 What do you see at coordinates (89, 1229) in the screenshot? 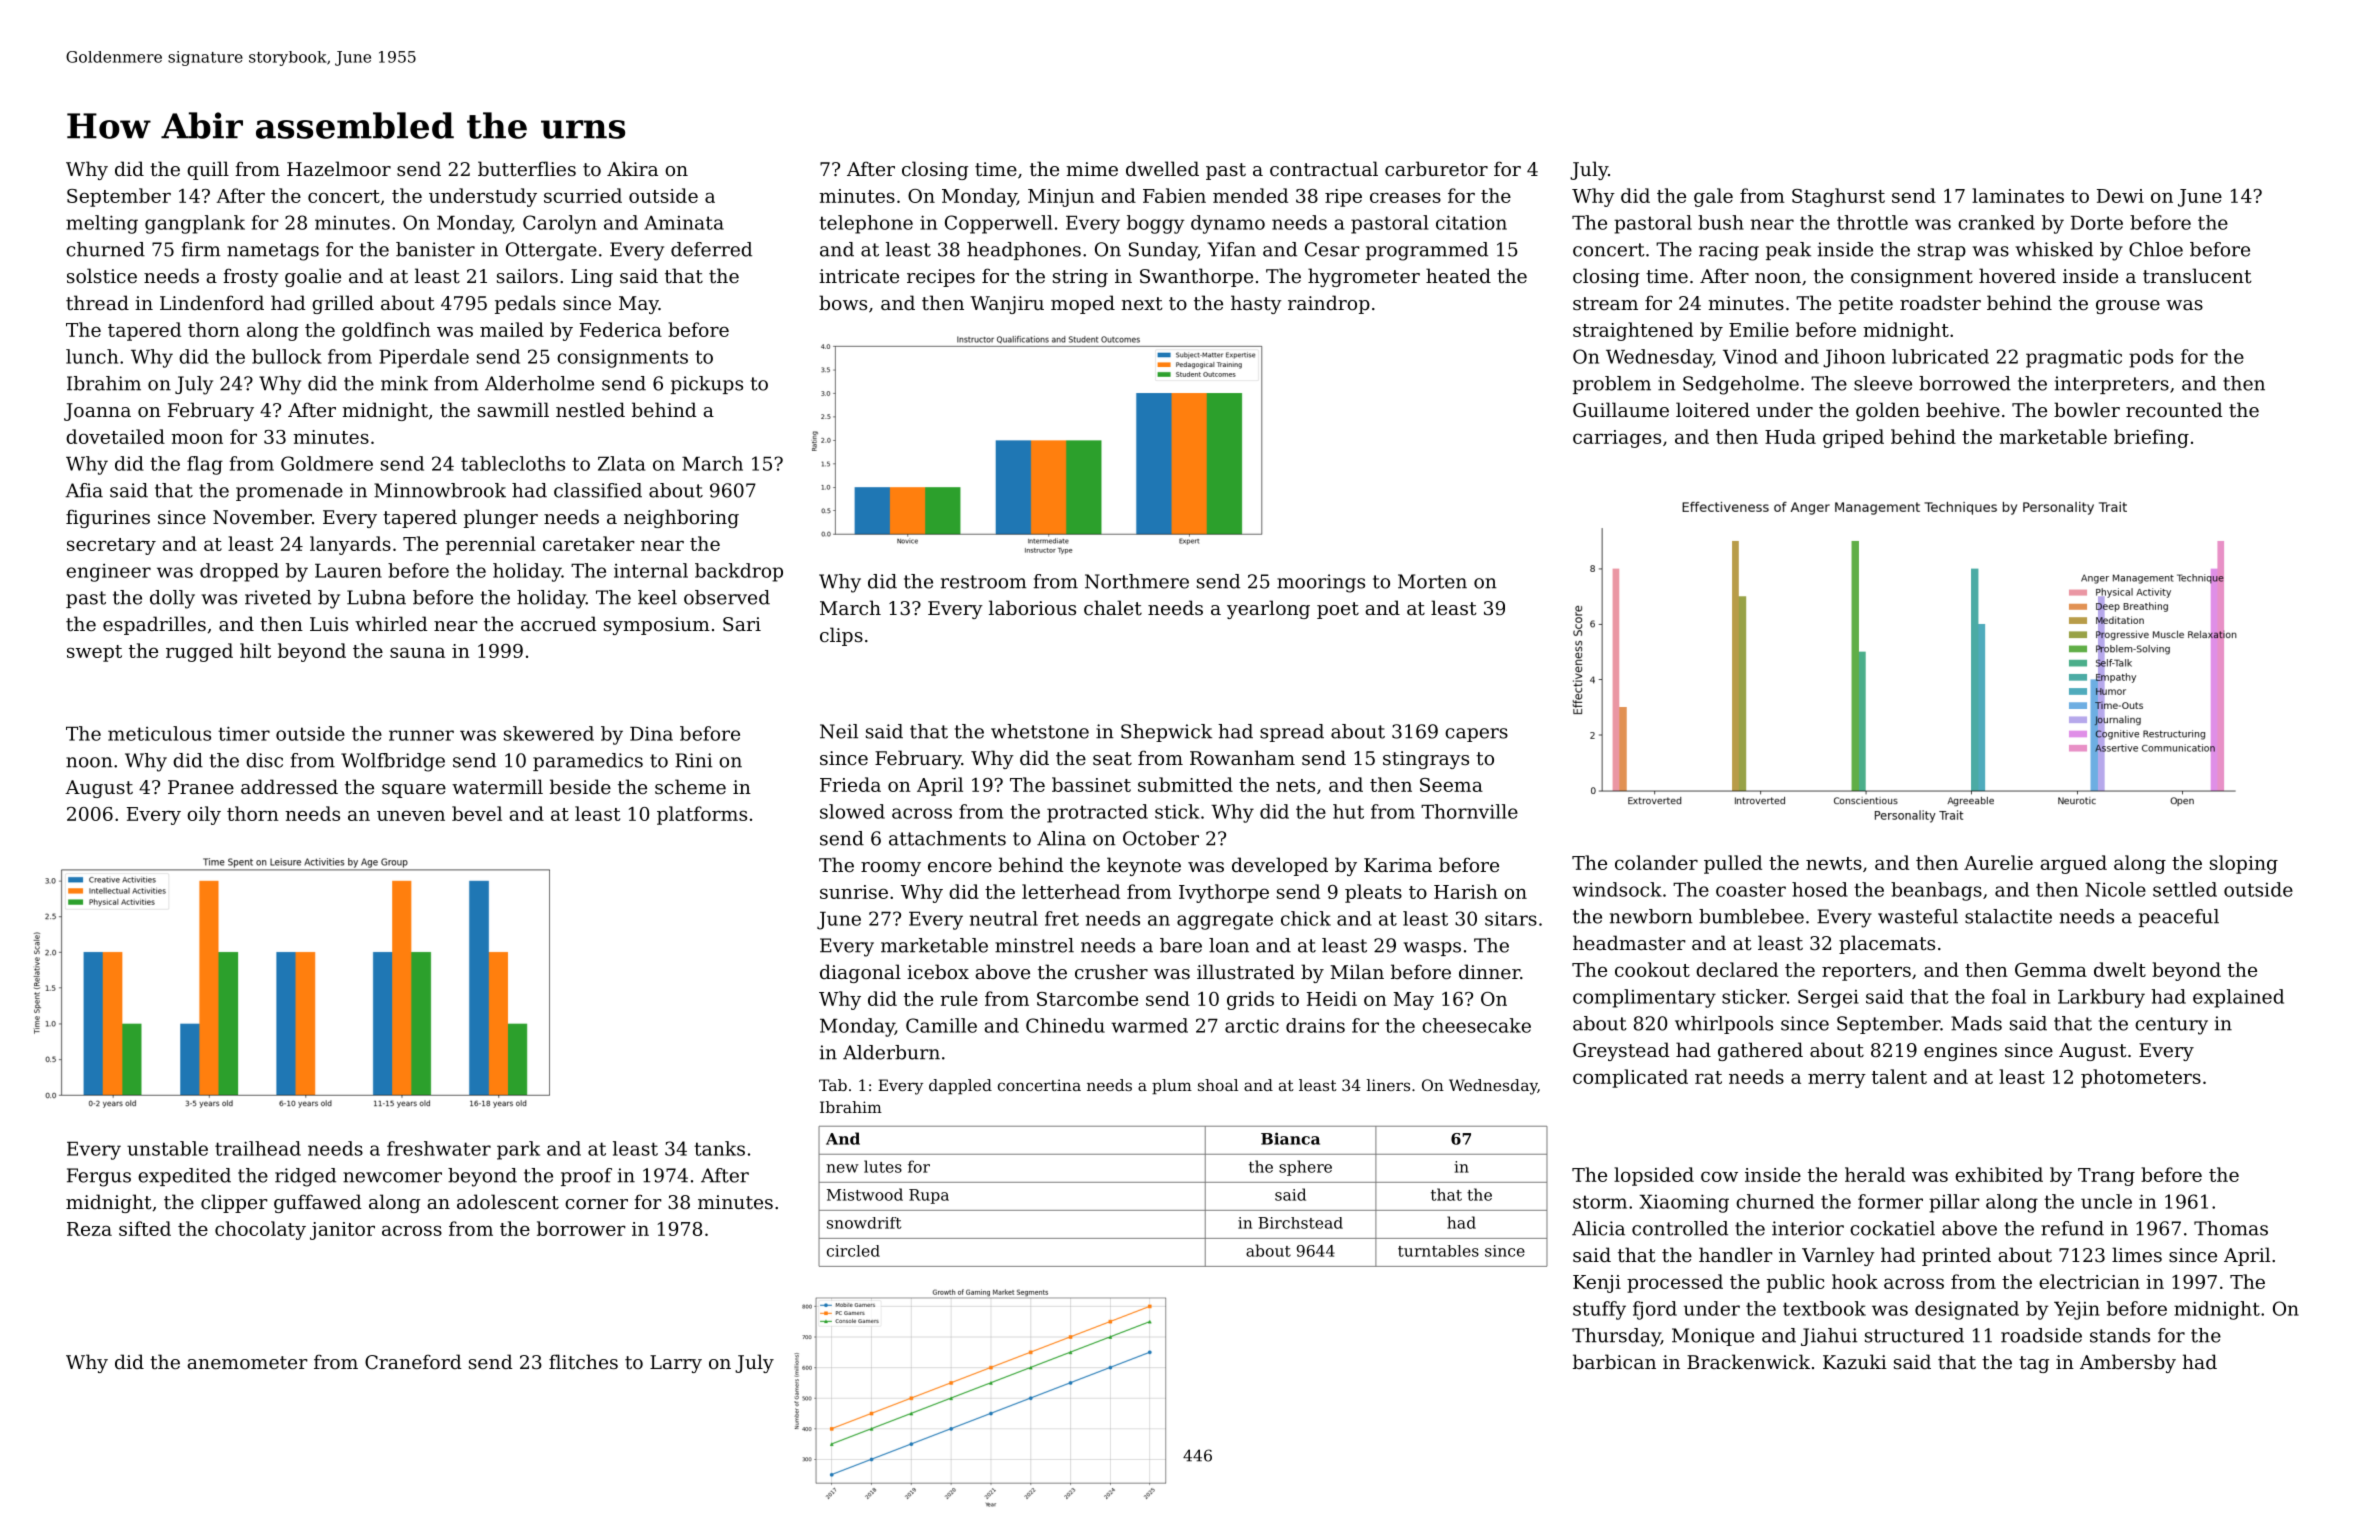
I see `Reza` at bounding box center [89, 1229].
